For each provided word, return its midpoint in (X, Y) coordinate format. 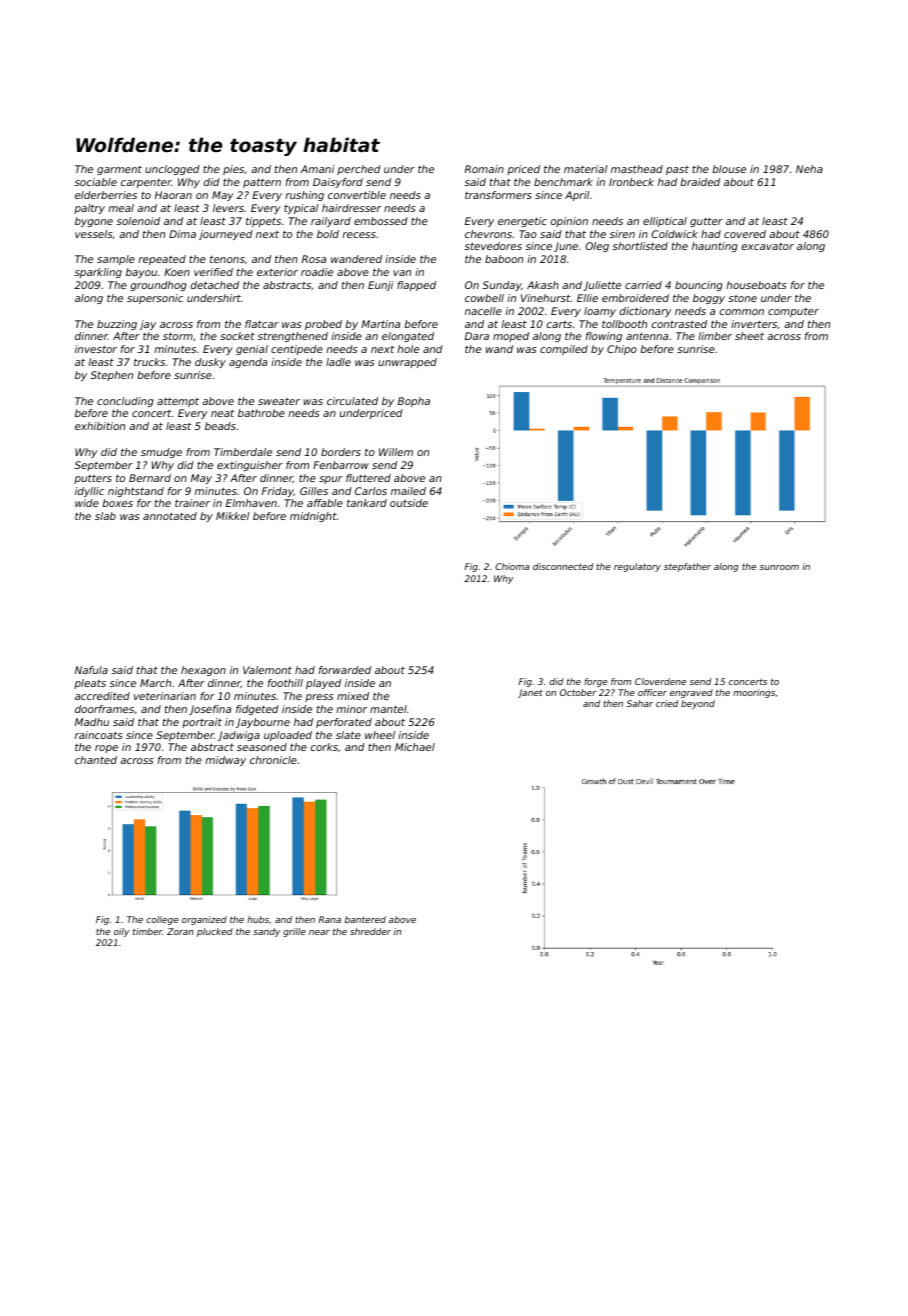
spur (331, 480)
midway (225, 761)
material (585, 169)
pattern (262, 183)
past (677, 170)
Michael (415, 747)
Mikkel (232, 516)
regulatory (637, 567)
